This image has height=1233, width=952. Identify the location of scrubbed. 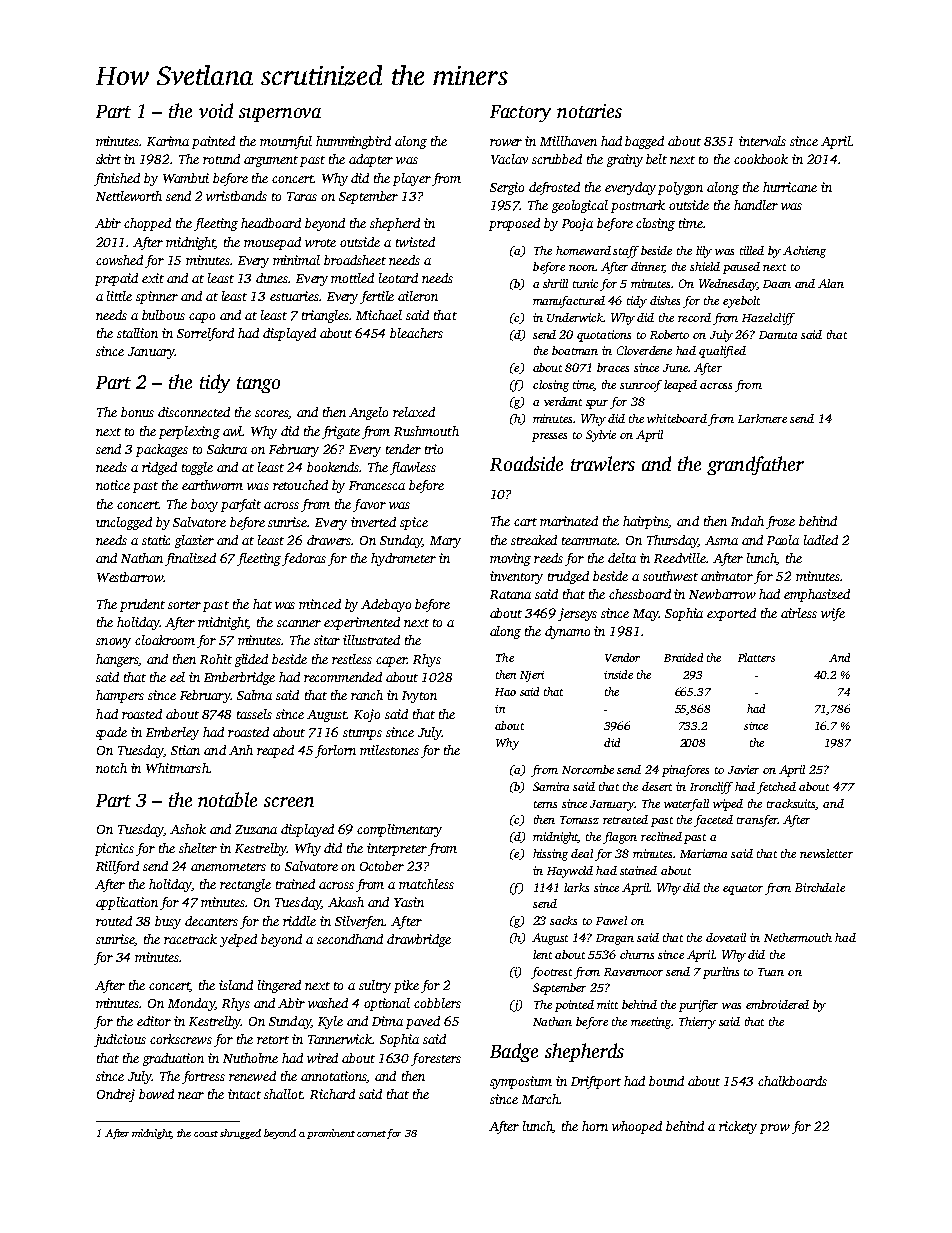
(557, 159).
